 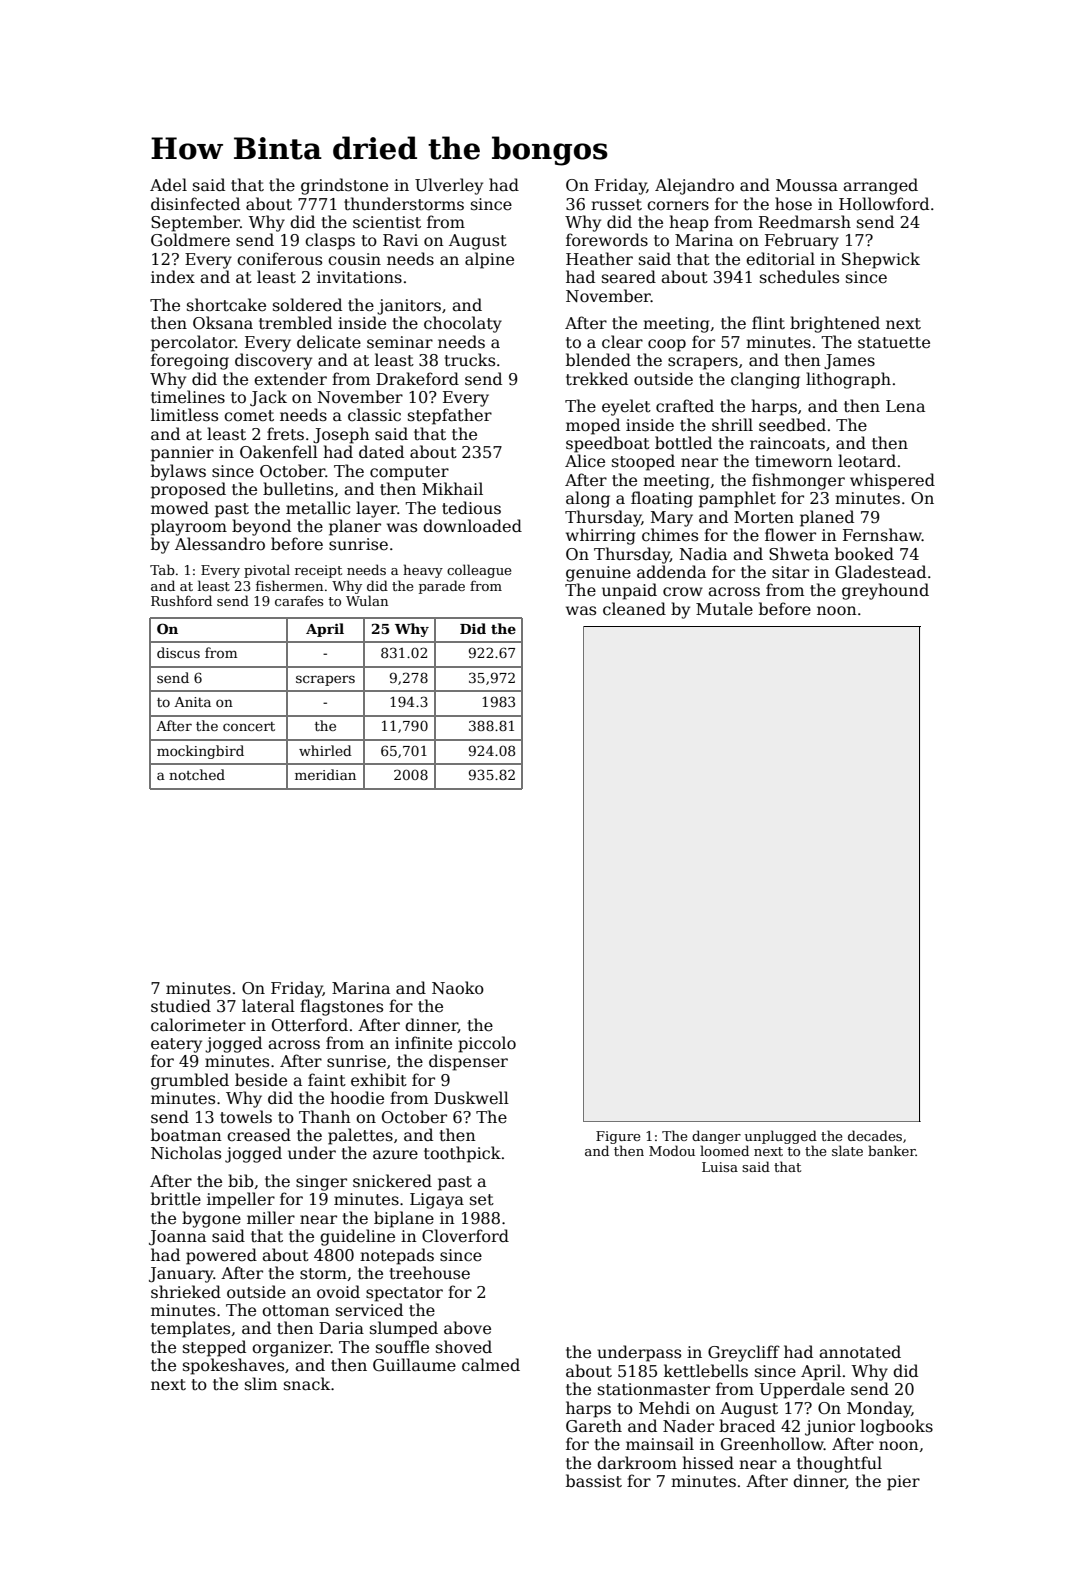 I want to click on greyhound, so click(x=885, y=591).
